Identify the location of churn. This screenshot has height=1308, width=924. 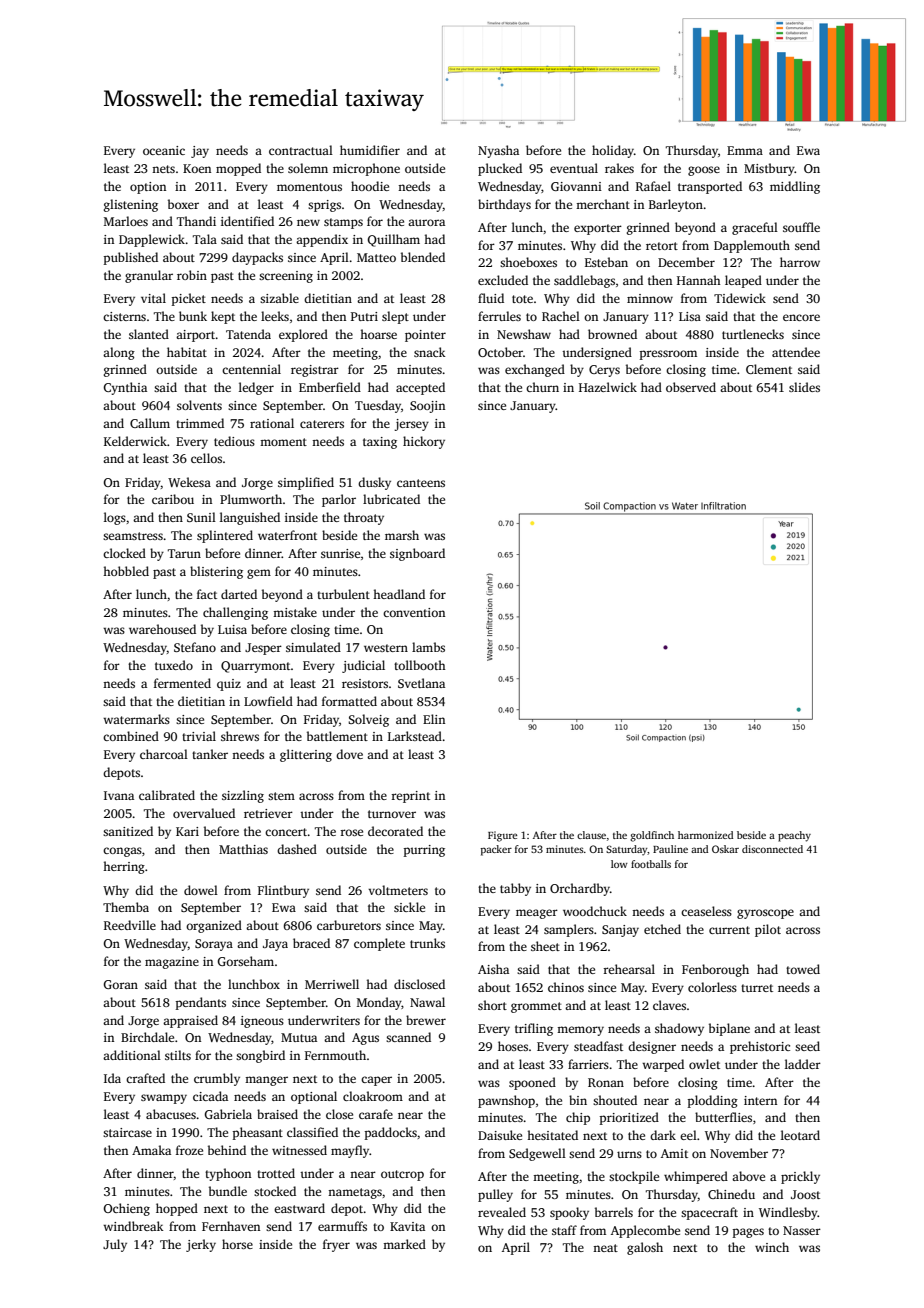
(542, 387).
